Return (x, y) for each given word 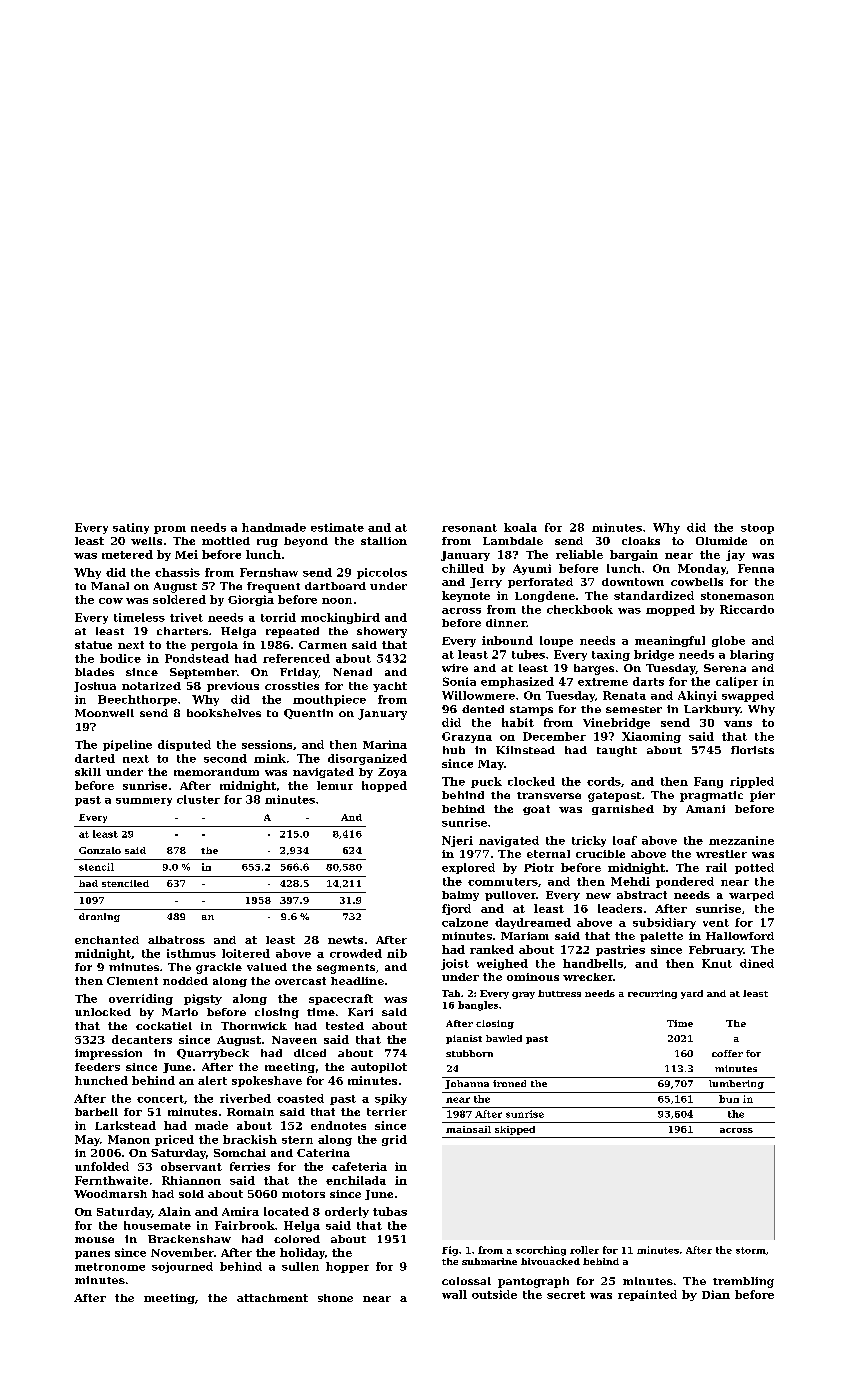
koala (520, 527)
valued (267, 967)
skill (88, 772)
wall (454, 1294)
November (182, 1252)
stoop (757, 529)
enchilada (356, 1180)
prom (170, 530)
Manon (129, 1139)
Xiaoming (651, 737)
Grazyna (467, 737)
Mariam (525, 936)
